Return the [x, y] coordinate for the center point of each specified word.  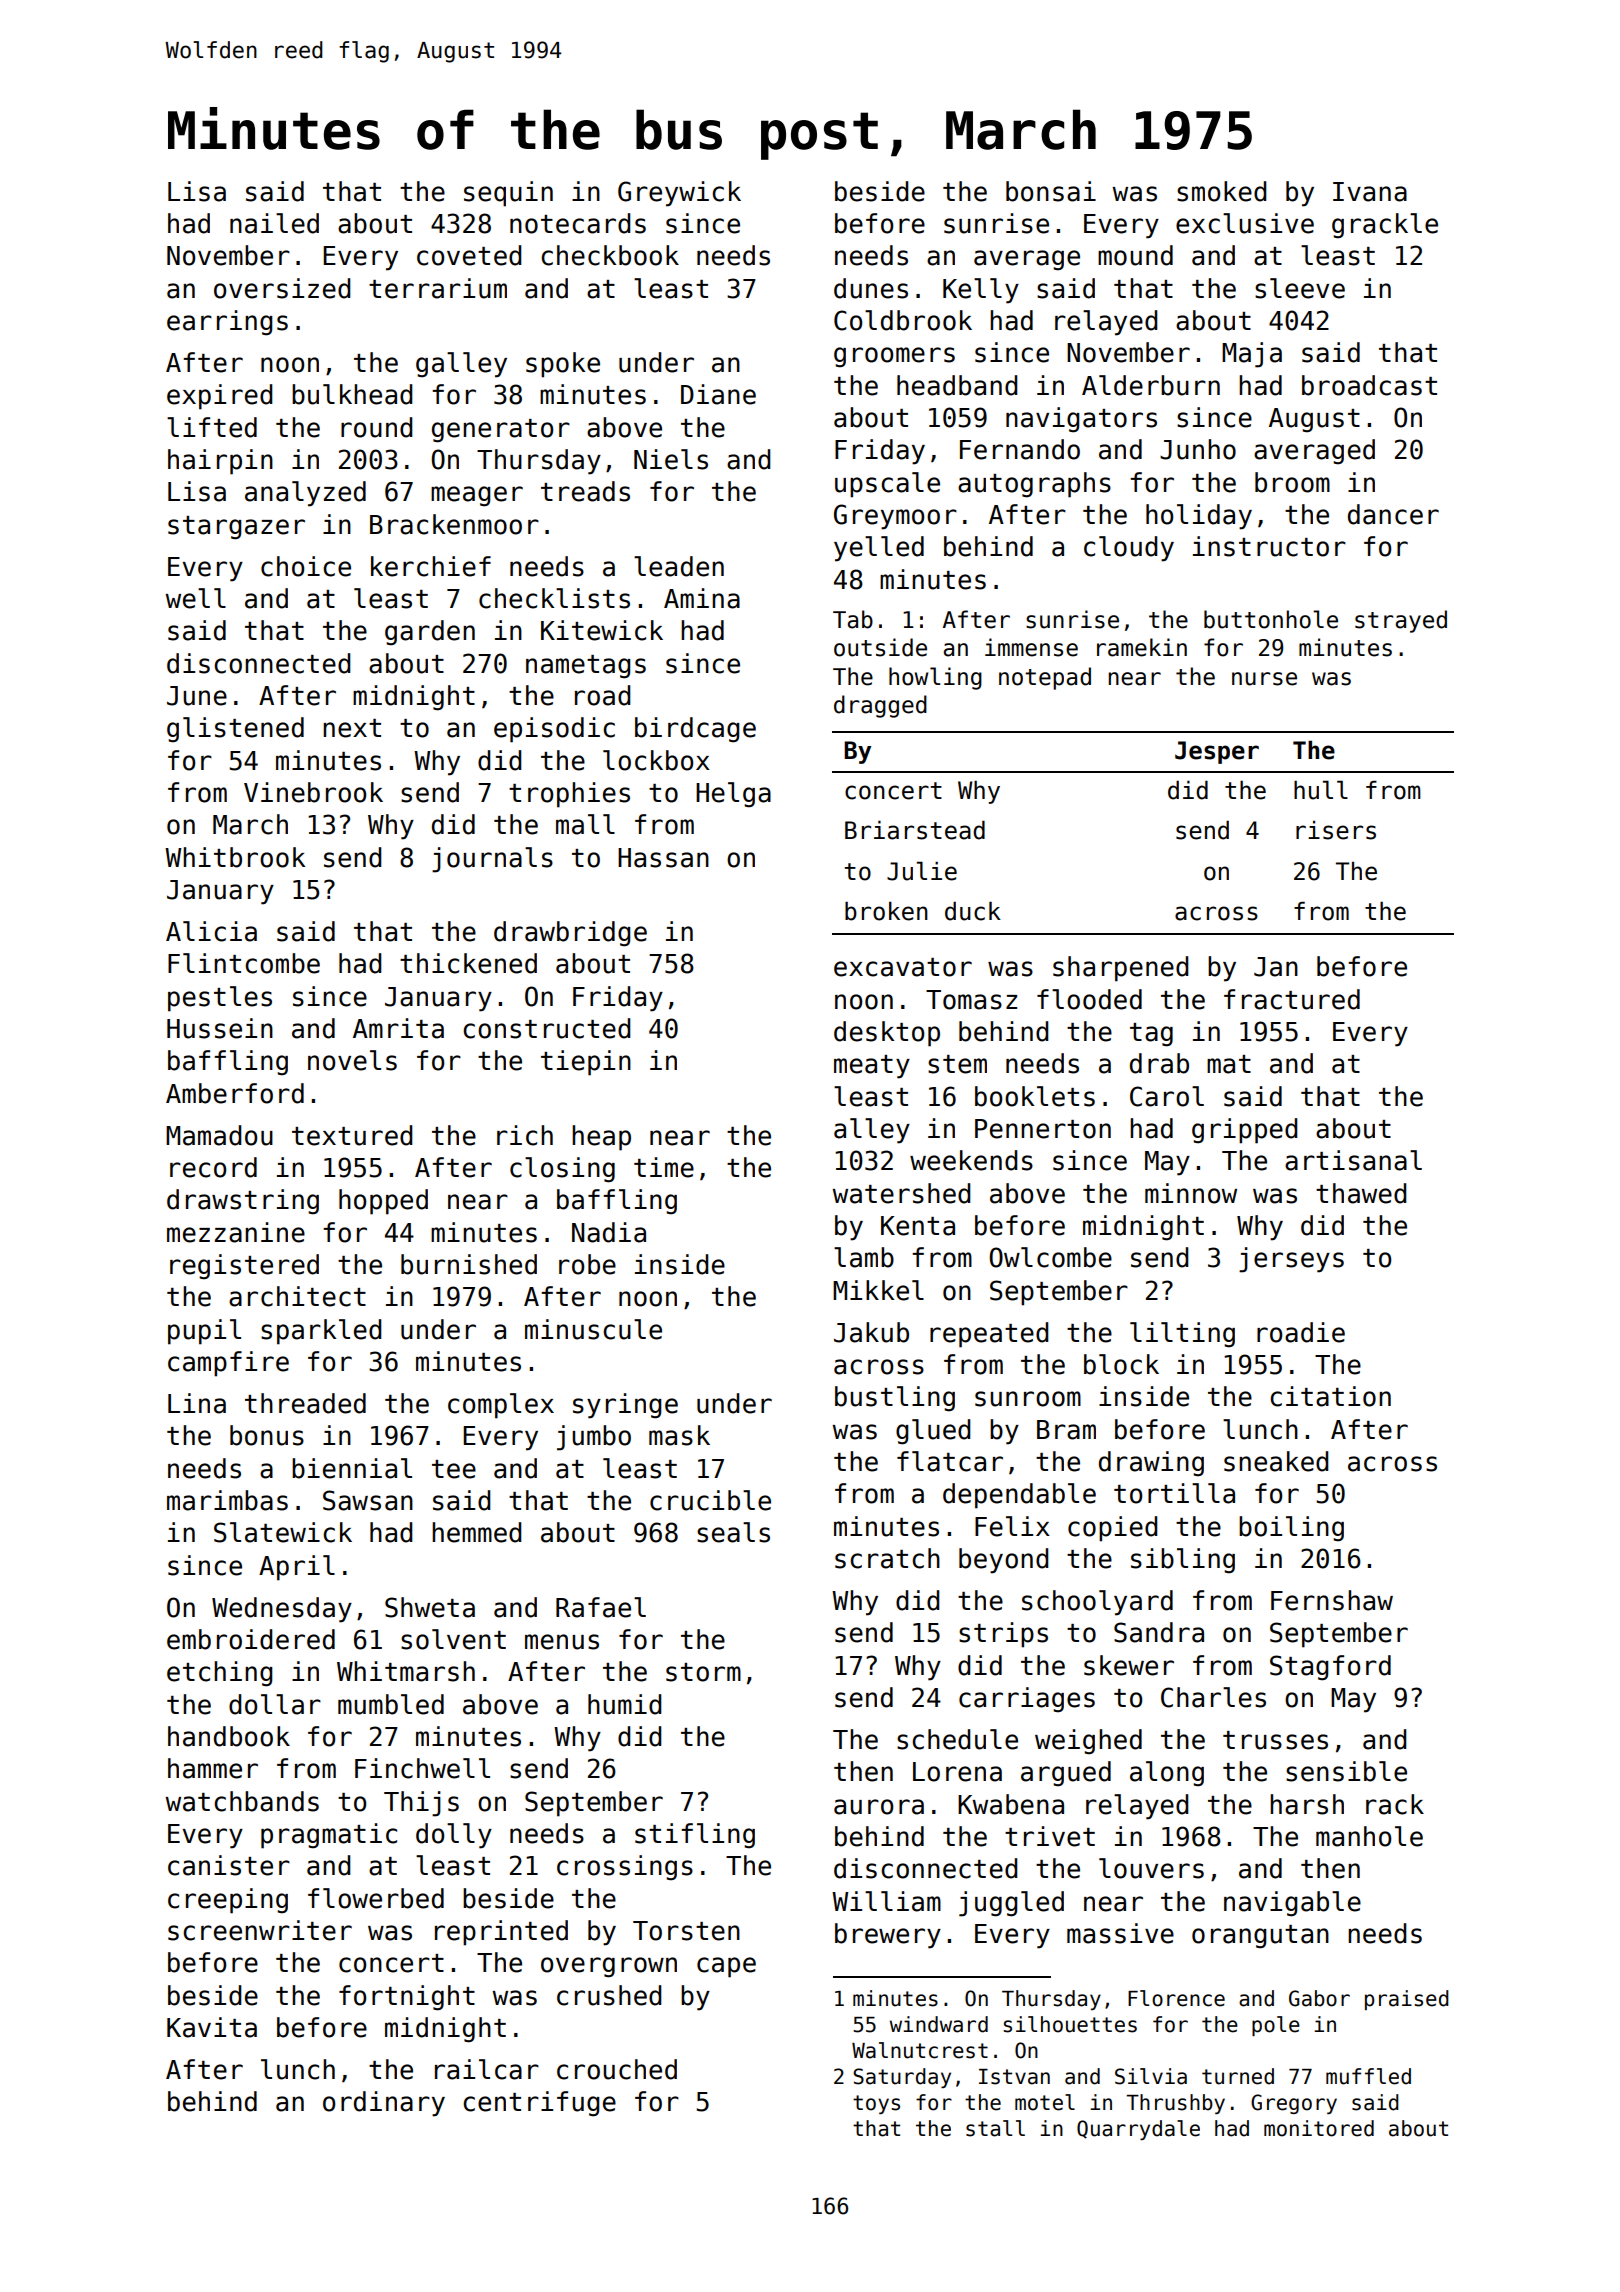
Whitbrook [235, 857]
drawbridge [570, 934]
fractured [1292, 999]
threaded [305, 1403]
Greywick [679, 194]
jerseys [1291, 1260]
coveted [469, 255]
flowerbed [376, 1898]
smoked [1221, 191]
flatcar [950, 1461]
